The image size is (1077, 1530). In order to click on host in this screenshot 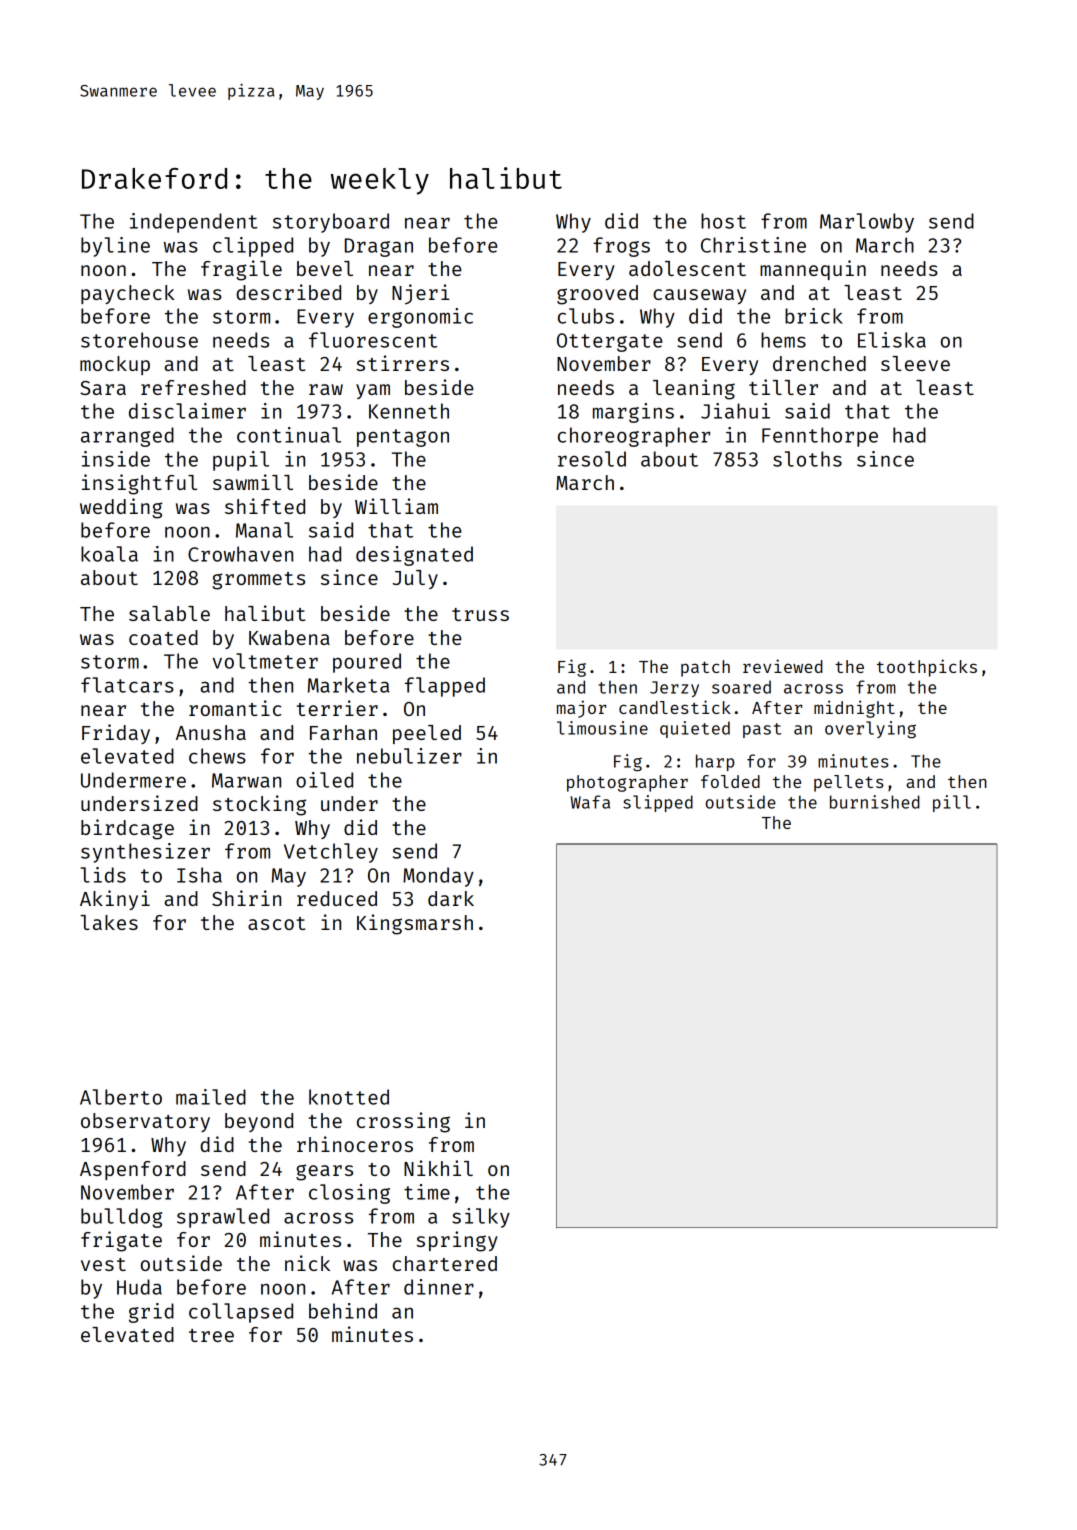, I will do `click(723, 221)`.
